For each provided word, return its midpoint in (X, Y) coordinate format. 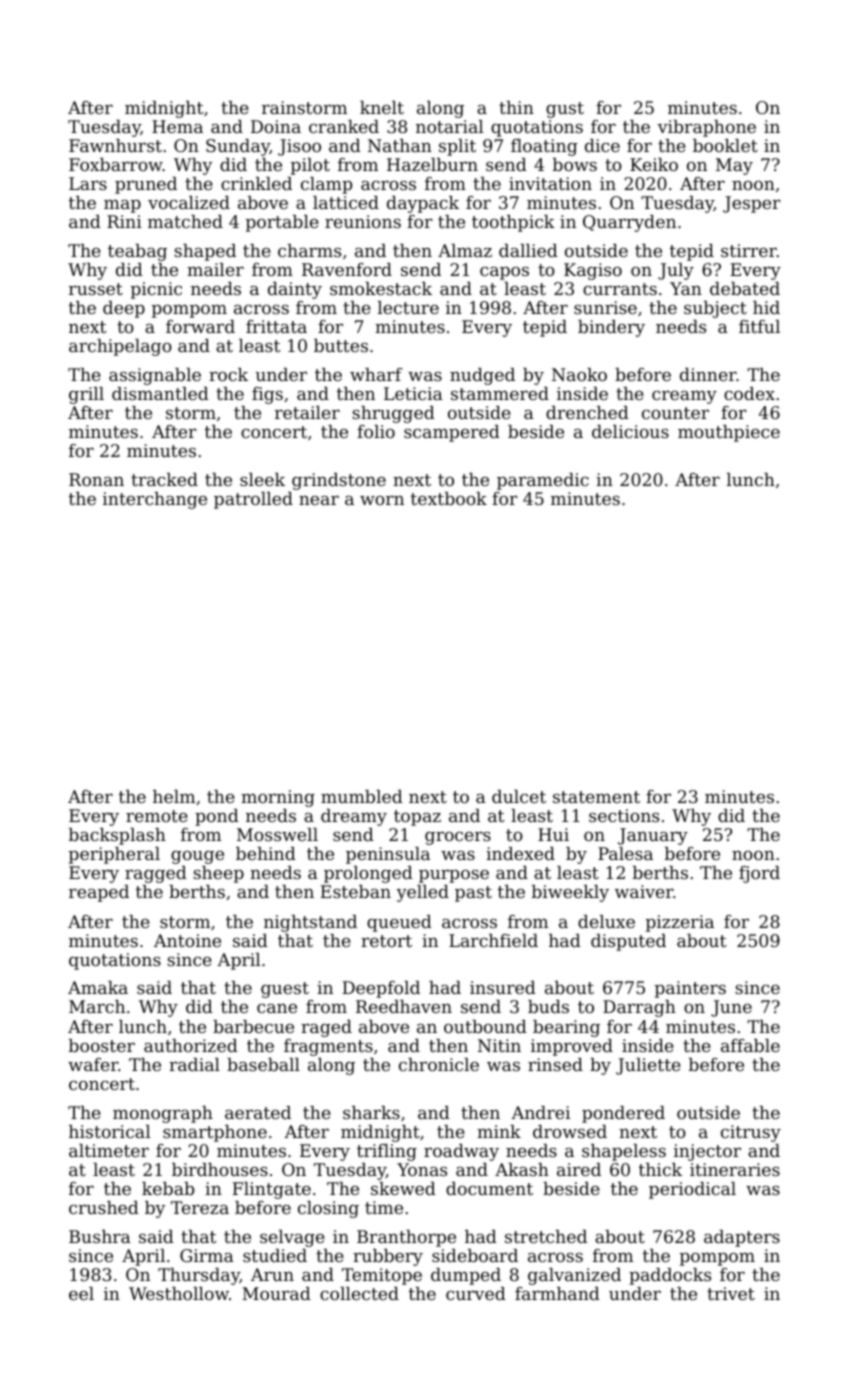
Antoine (187, 940)
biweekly (570, 893)
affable (750, 1045)
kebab (168, 1188)
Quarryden (629, 223)
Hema (177, 126)
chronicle (439, 1064)
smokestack (381, 288)
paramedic (543, 481)
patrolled (253, 500)
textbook (449, 498)
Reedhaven (404, 1006)
